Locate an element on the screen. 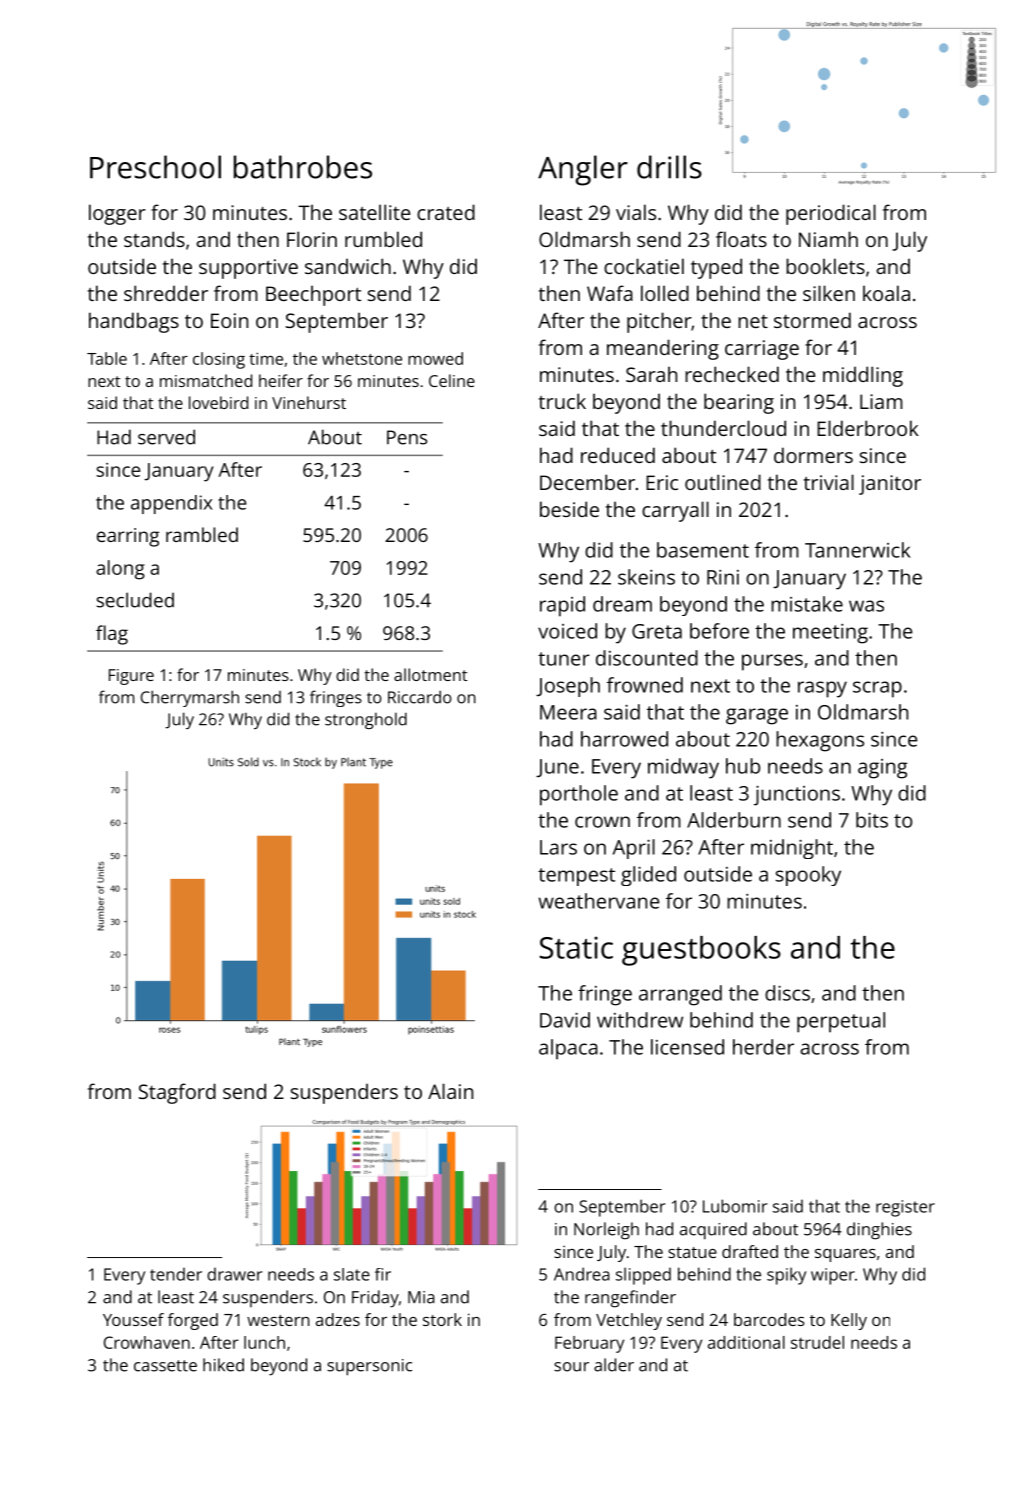  rechecked is located at coordinates (732, 374).
